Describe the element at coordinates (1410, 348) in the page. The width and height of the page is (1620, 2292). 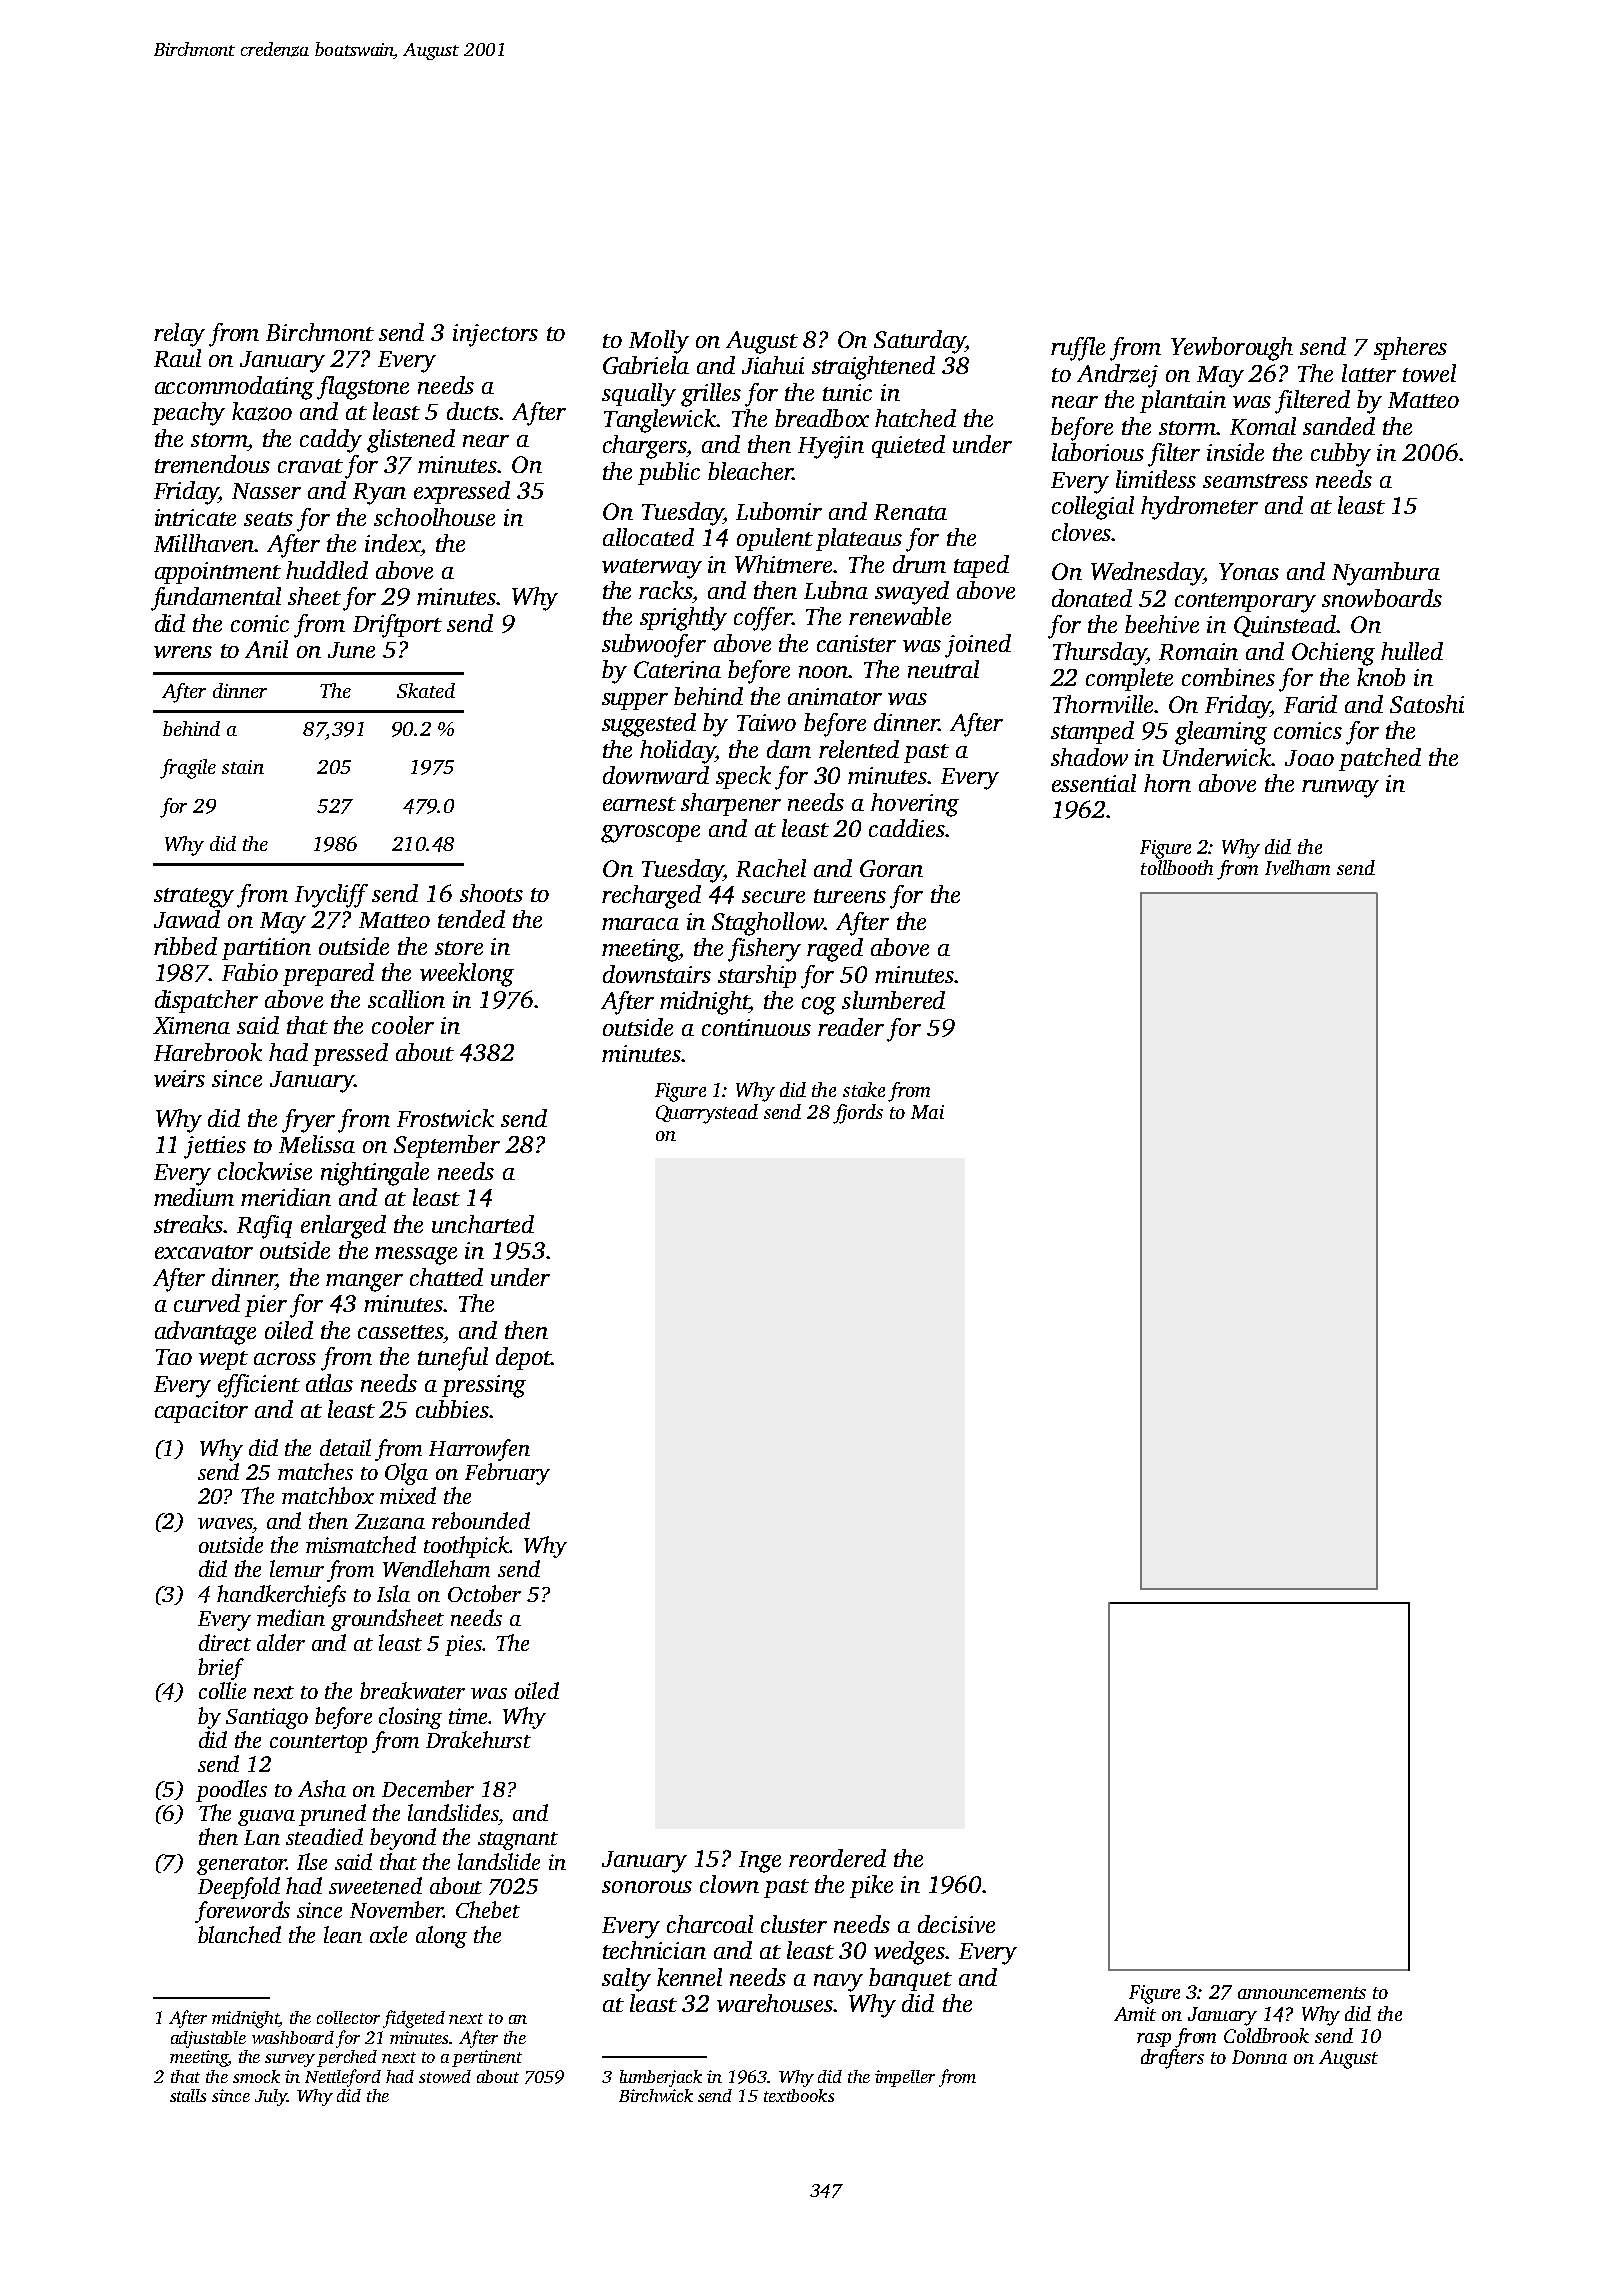
I see `spheres` at that location.
